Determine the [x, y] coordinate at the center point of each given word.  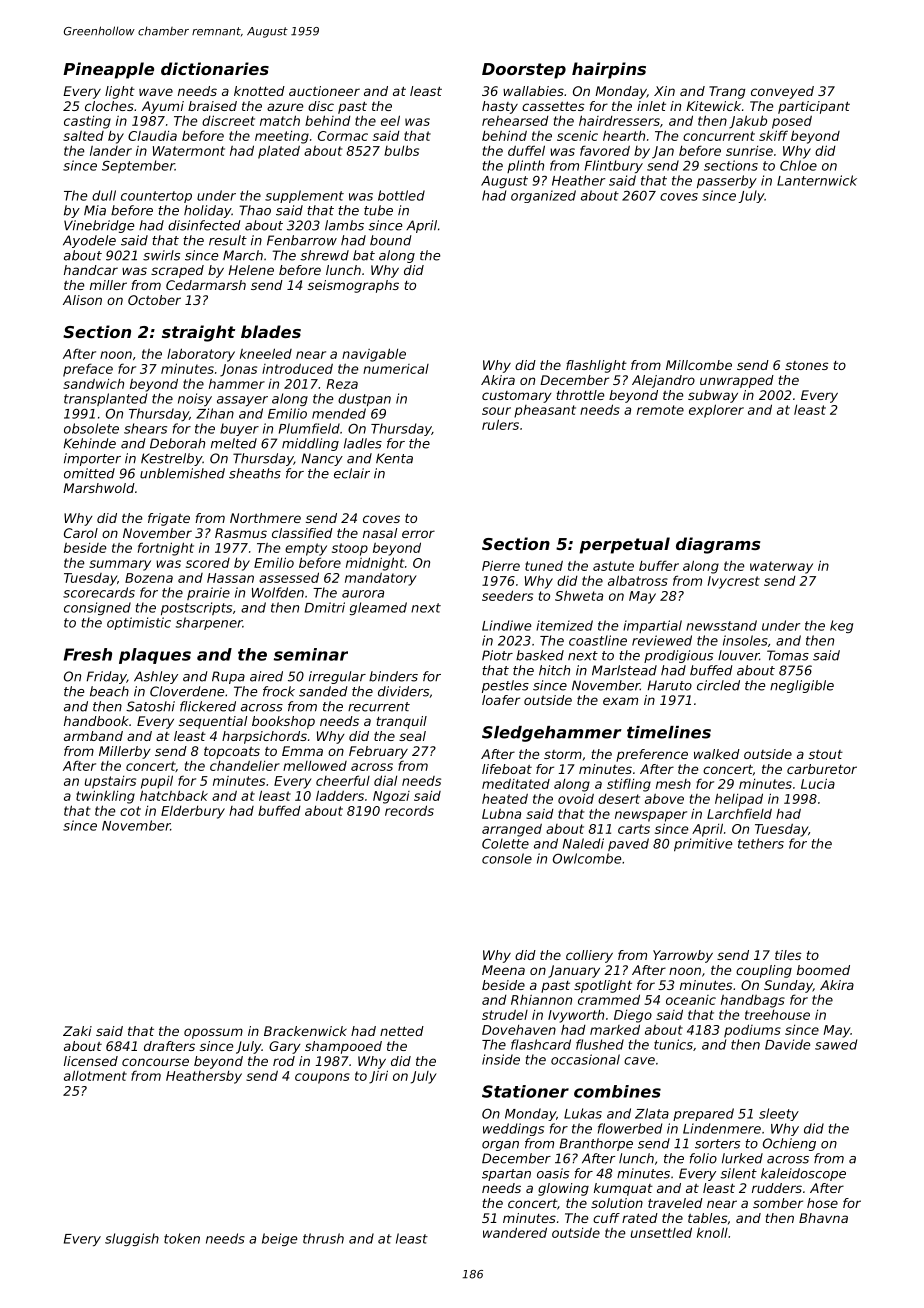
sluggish [132, 1239]
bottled [401, 195]
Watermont [189, 151]
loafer [501, 700]
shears [145, 428]
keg [841, 626]
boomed [823, 970]
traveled [675, 1203]
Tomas [788, 655]
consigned [97, 608]
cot [130, 811]
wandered [515, 1232]
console [507, 858]
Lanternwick [817, 180]
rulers [500, 424]
